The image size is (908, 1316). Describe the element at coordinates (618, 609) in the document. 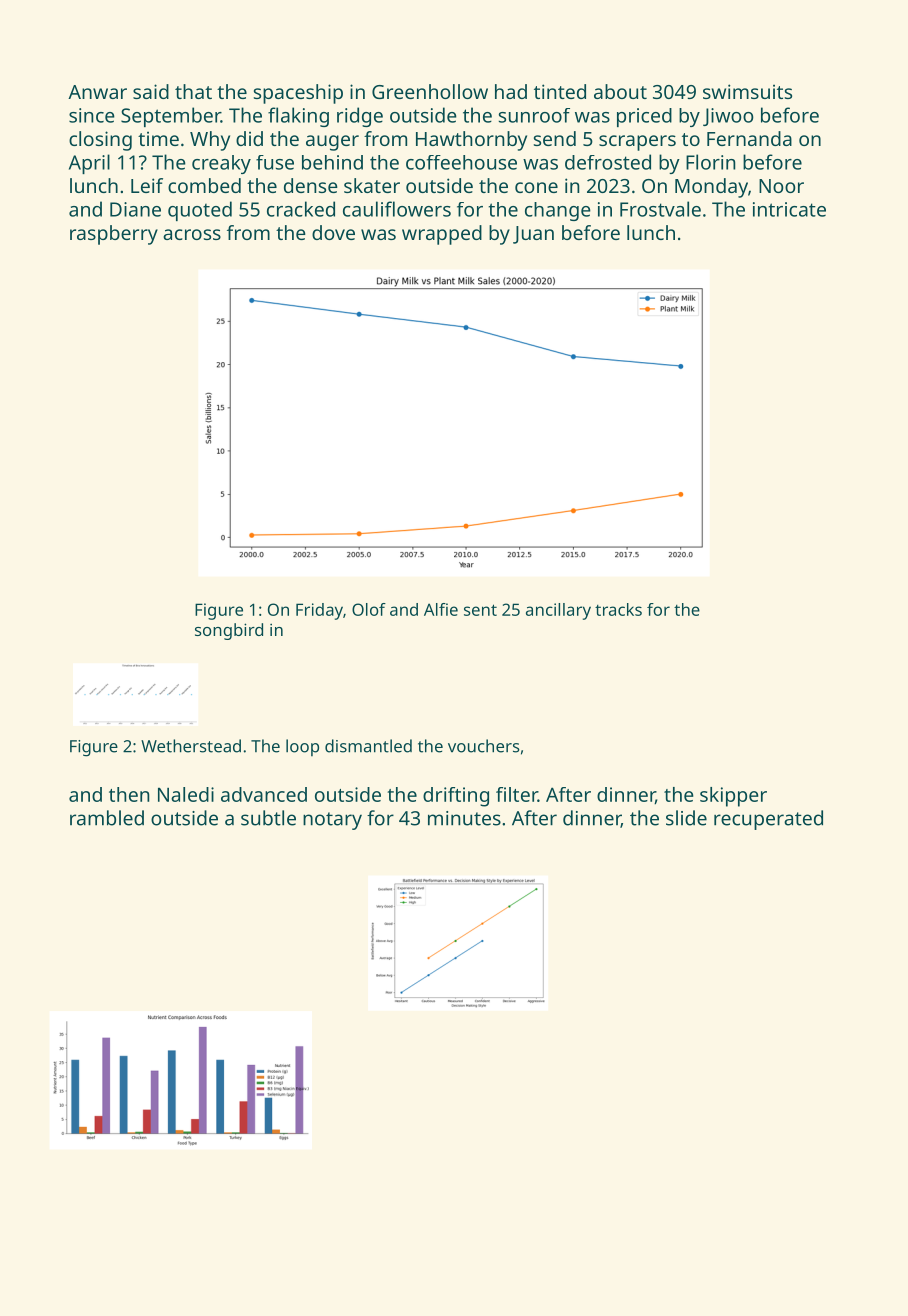

I see `tracks` at that location.
